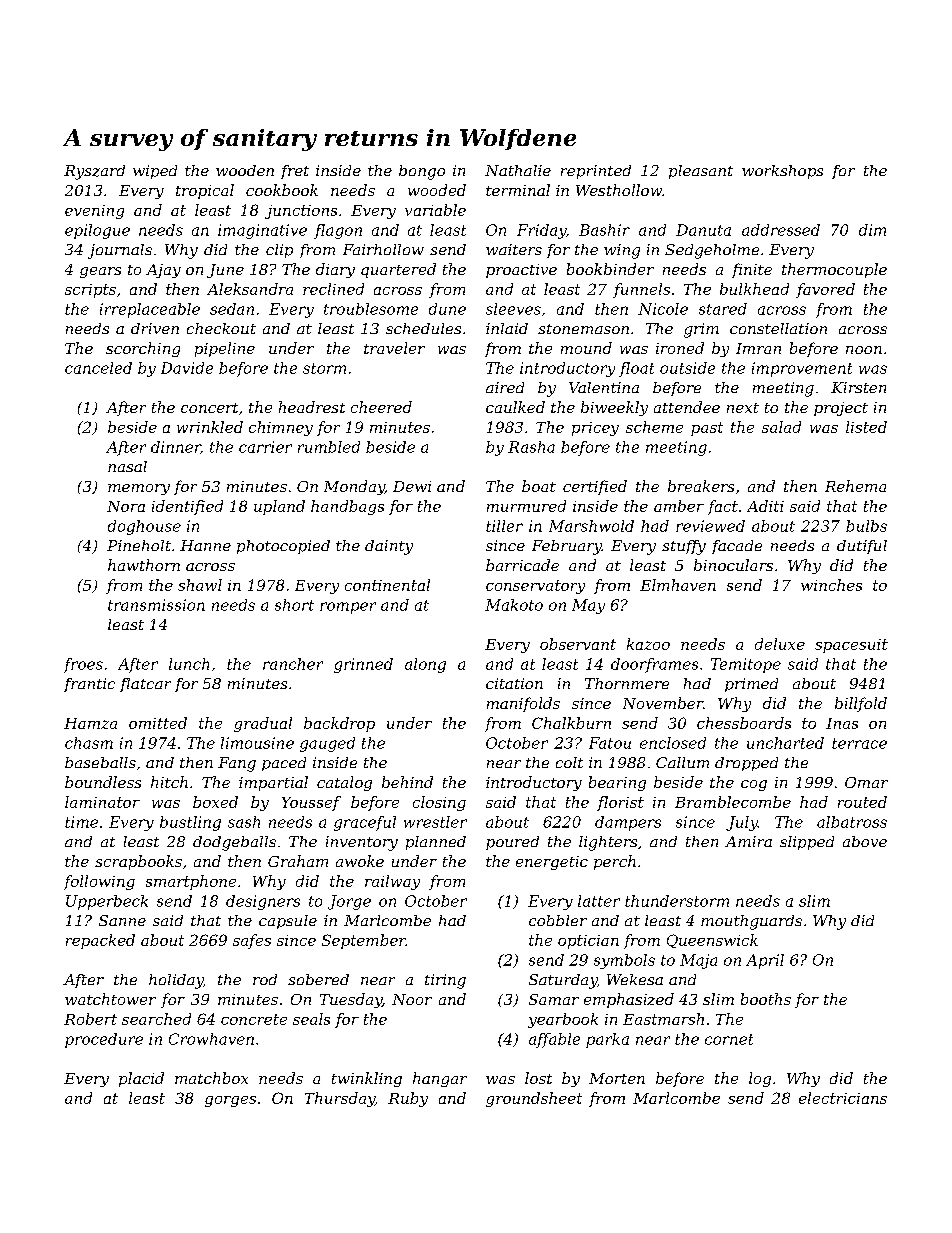 The image size is (952, 1233). What do you see at coordinates (541, 231) in the screenshot?
I see `Friday` at bounding box center [541, 231].
